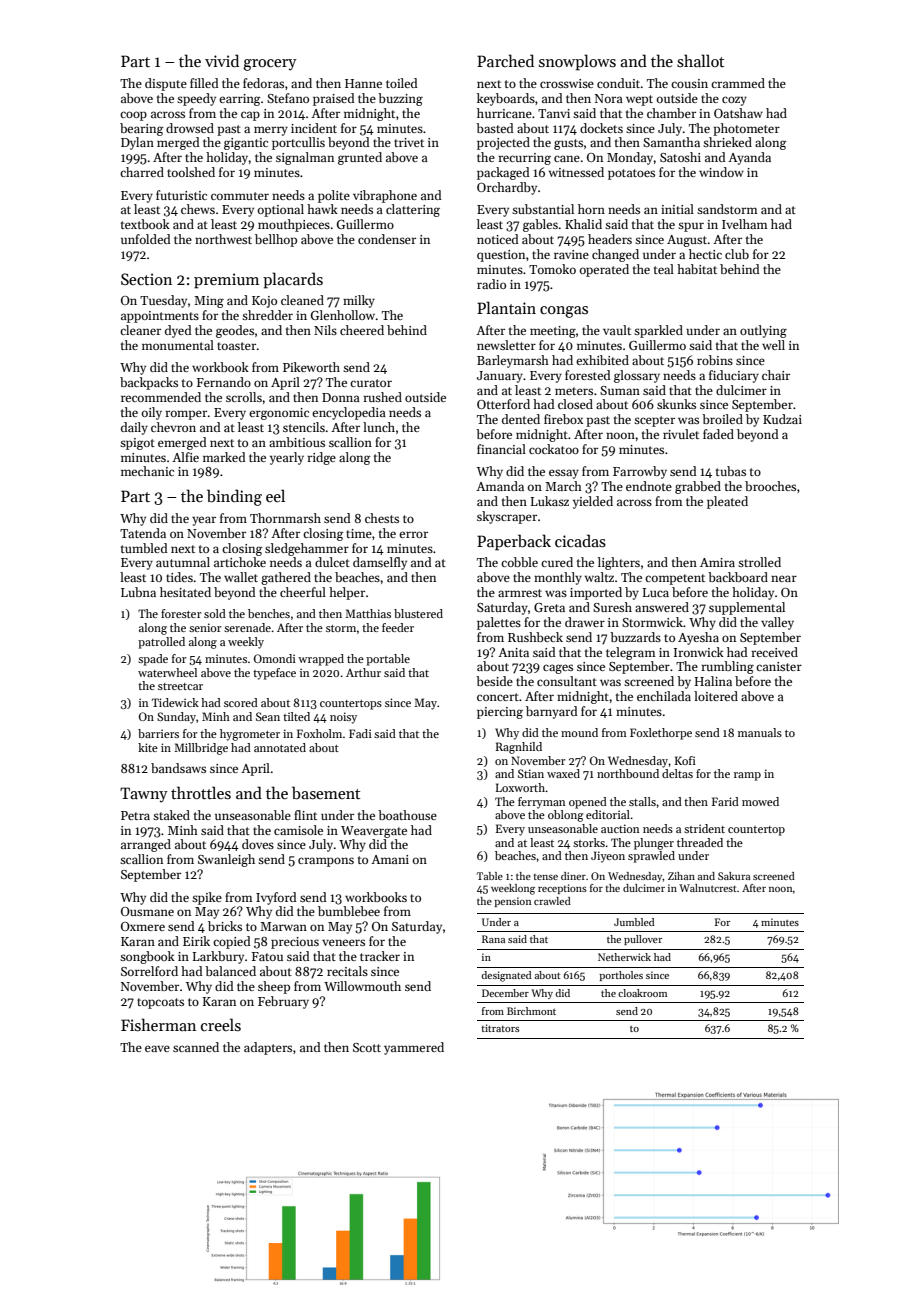 The image size is (924, 1308). I want to click on scanned, so click(196, 1047).
